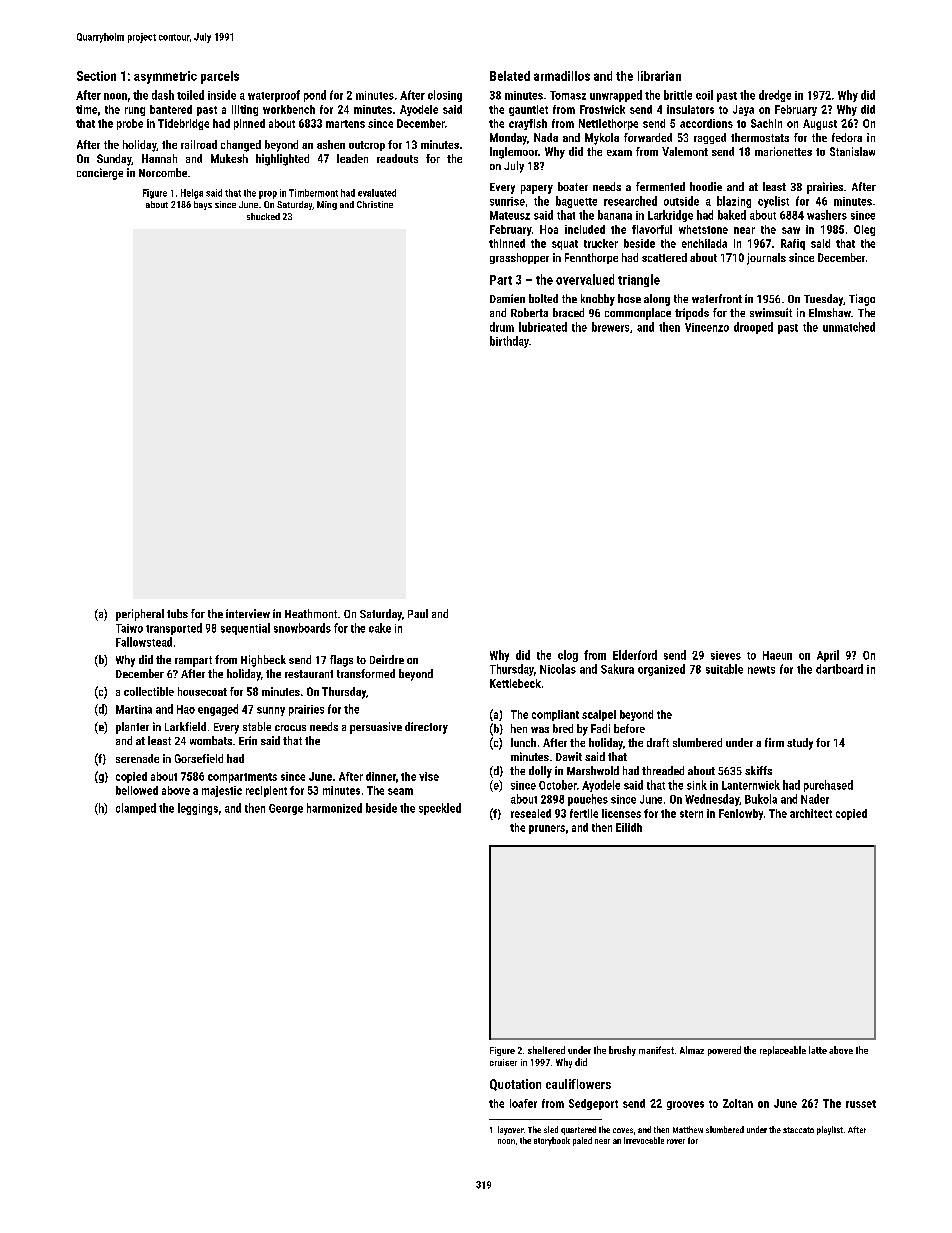  Describe the element at coordinates (507, 243) in the screenshot. I see `thinned` at that location.
